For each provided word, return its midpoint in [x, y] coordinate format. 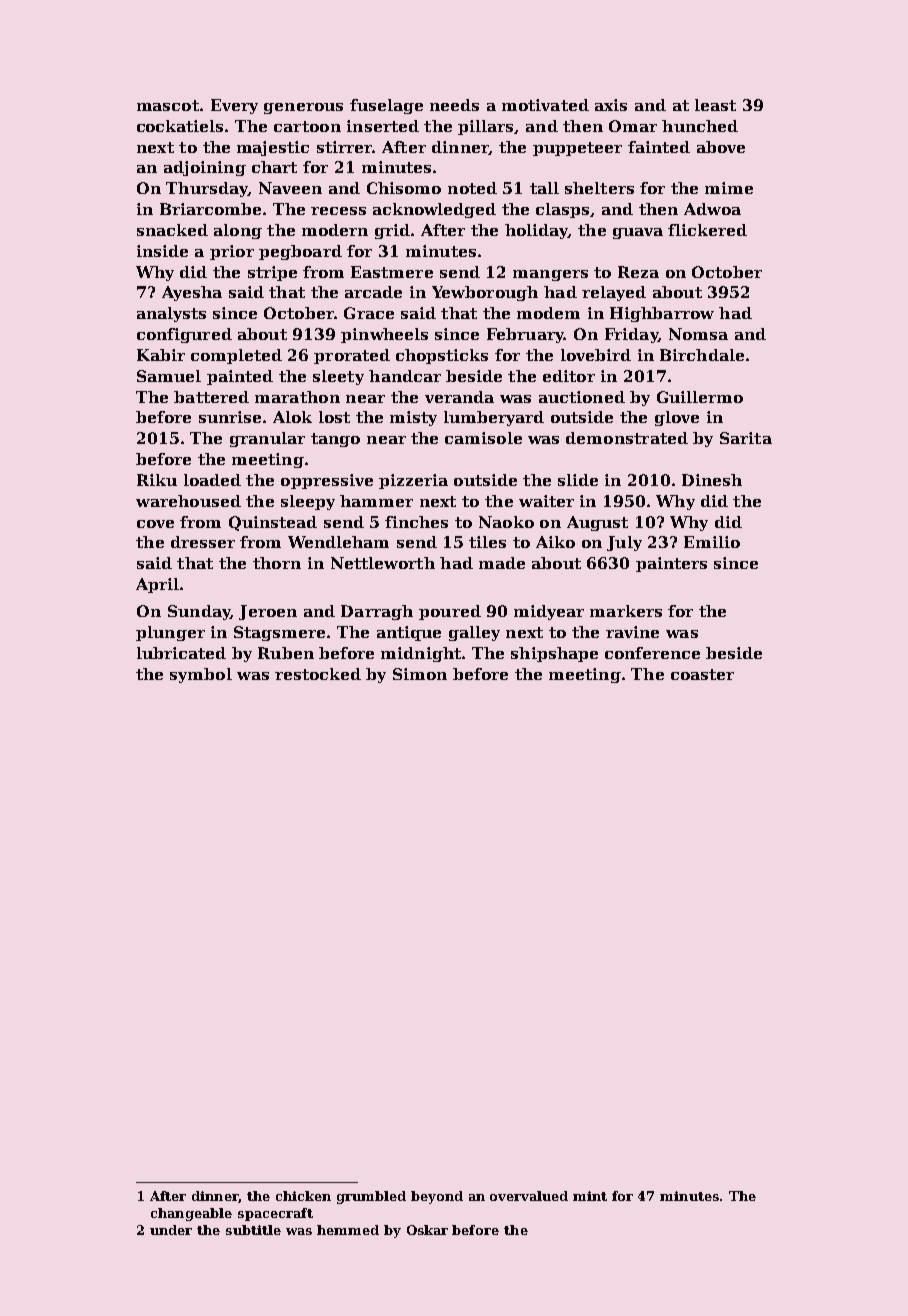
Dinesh [712, 480]
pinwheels [384, 335]
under [171, 1230]
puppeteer [577, 149]
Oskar [427, 1230]
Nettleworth [383, 563]
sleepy [308, 502]
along [238, 231]
